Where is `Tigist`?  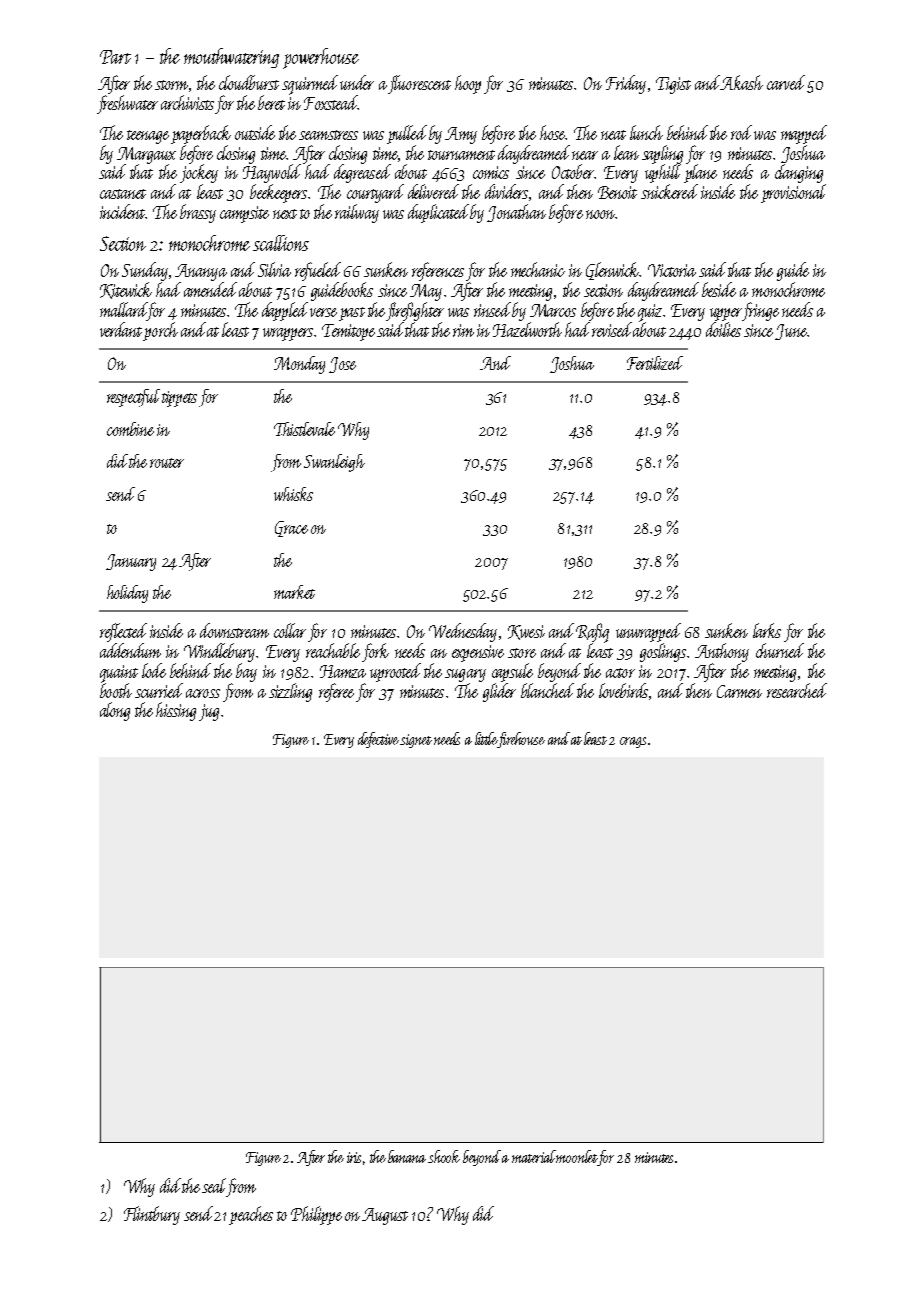
Tigist is located at coordinates (673, 85).
